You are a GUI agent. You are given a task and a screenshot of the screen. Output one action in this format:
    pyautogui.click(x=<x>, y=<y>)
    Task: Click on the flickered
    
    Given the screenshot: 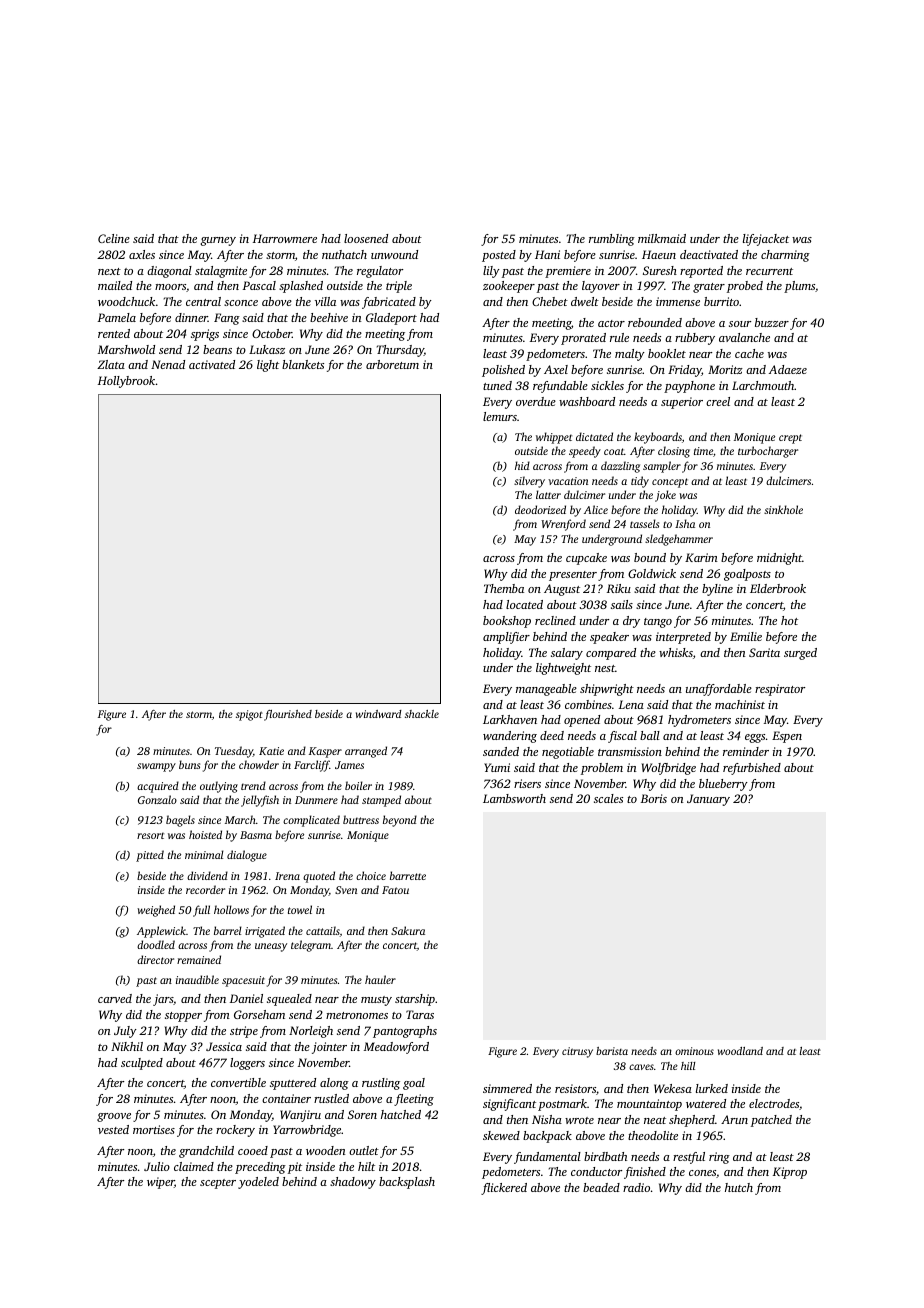 What is the action you would take?
    pyautogui.click(x=504, y=1189)
